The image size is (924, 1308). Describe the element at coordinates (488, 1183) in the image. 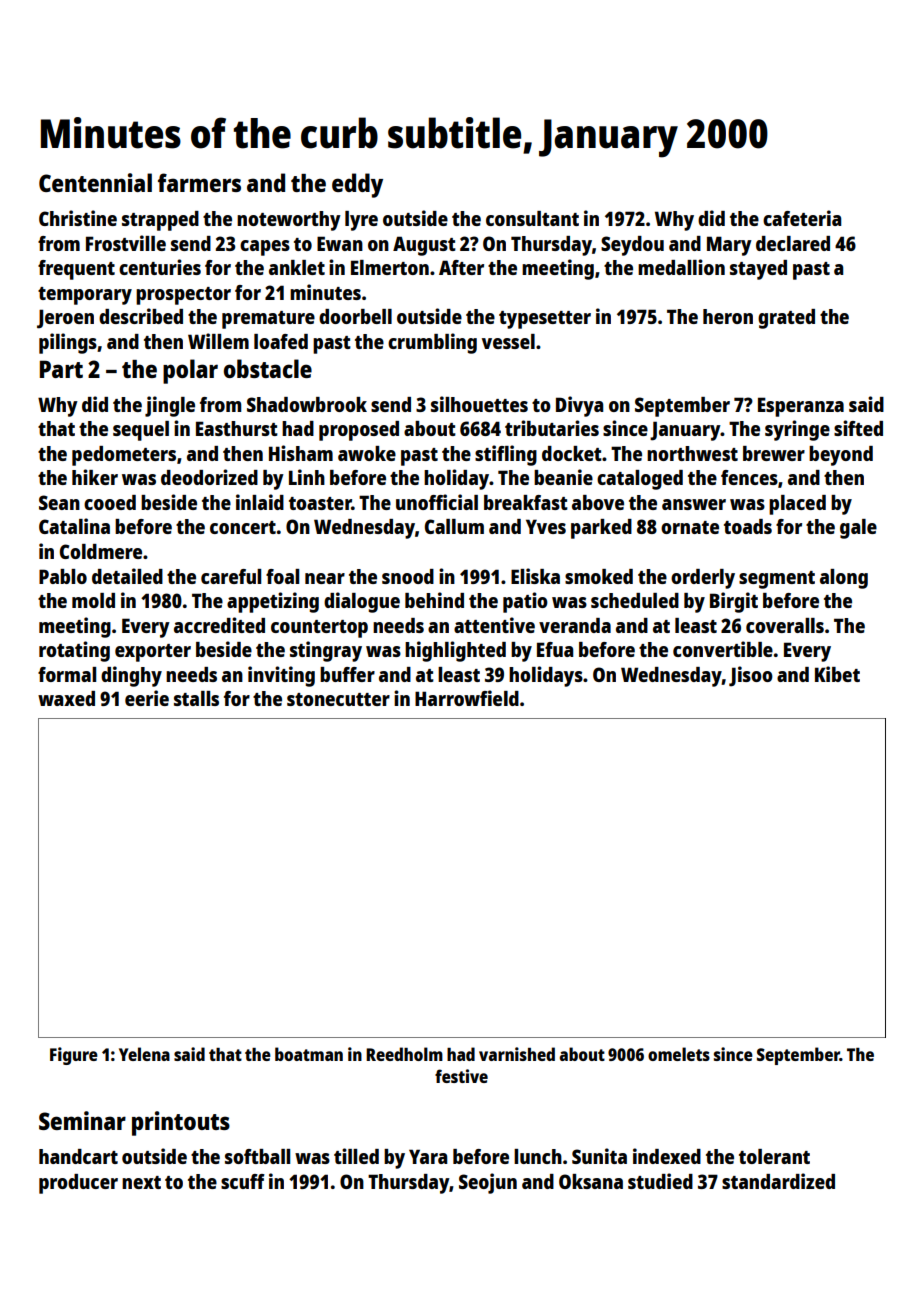

I see `Seojun` at that location.
